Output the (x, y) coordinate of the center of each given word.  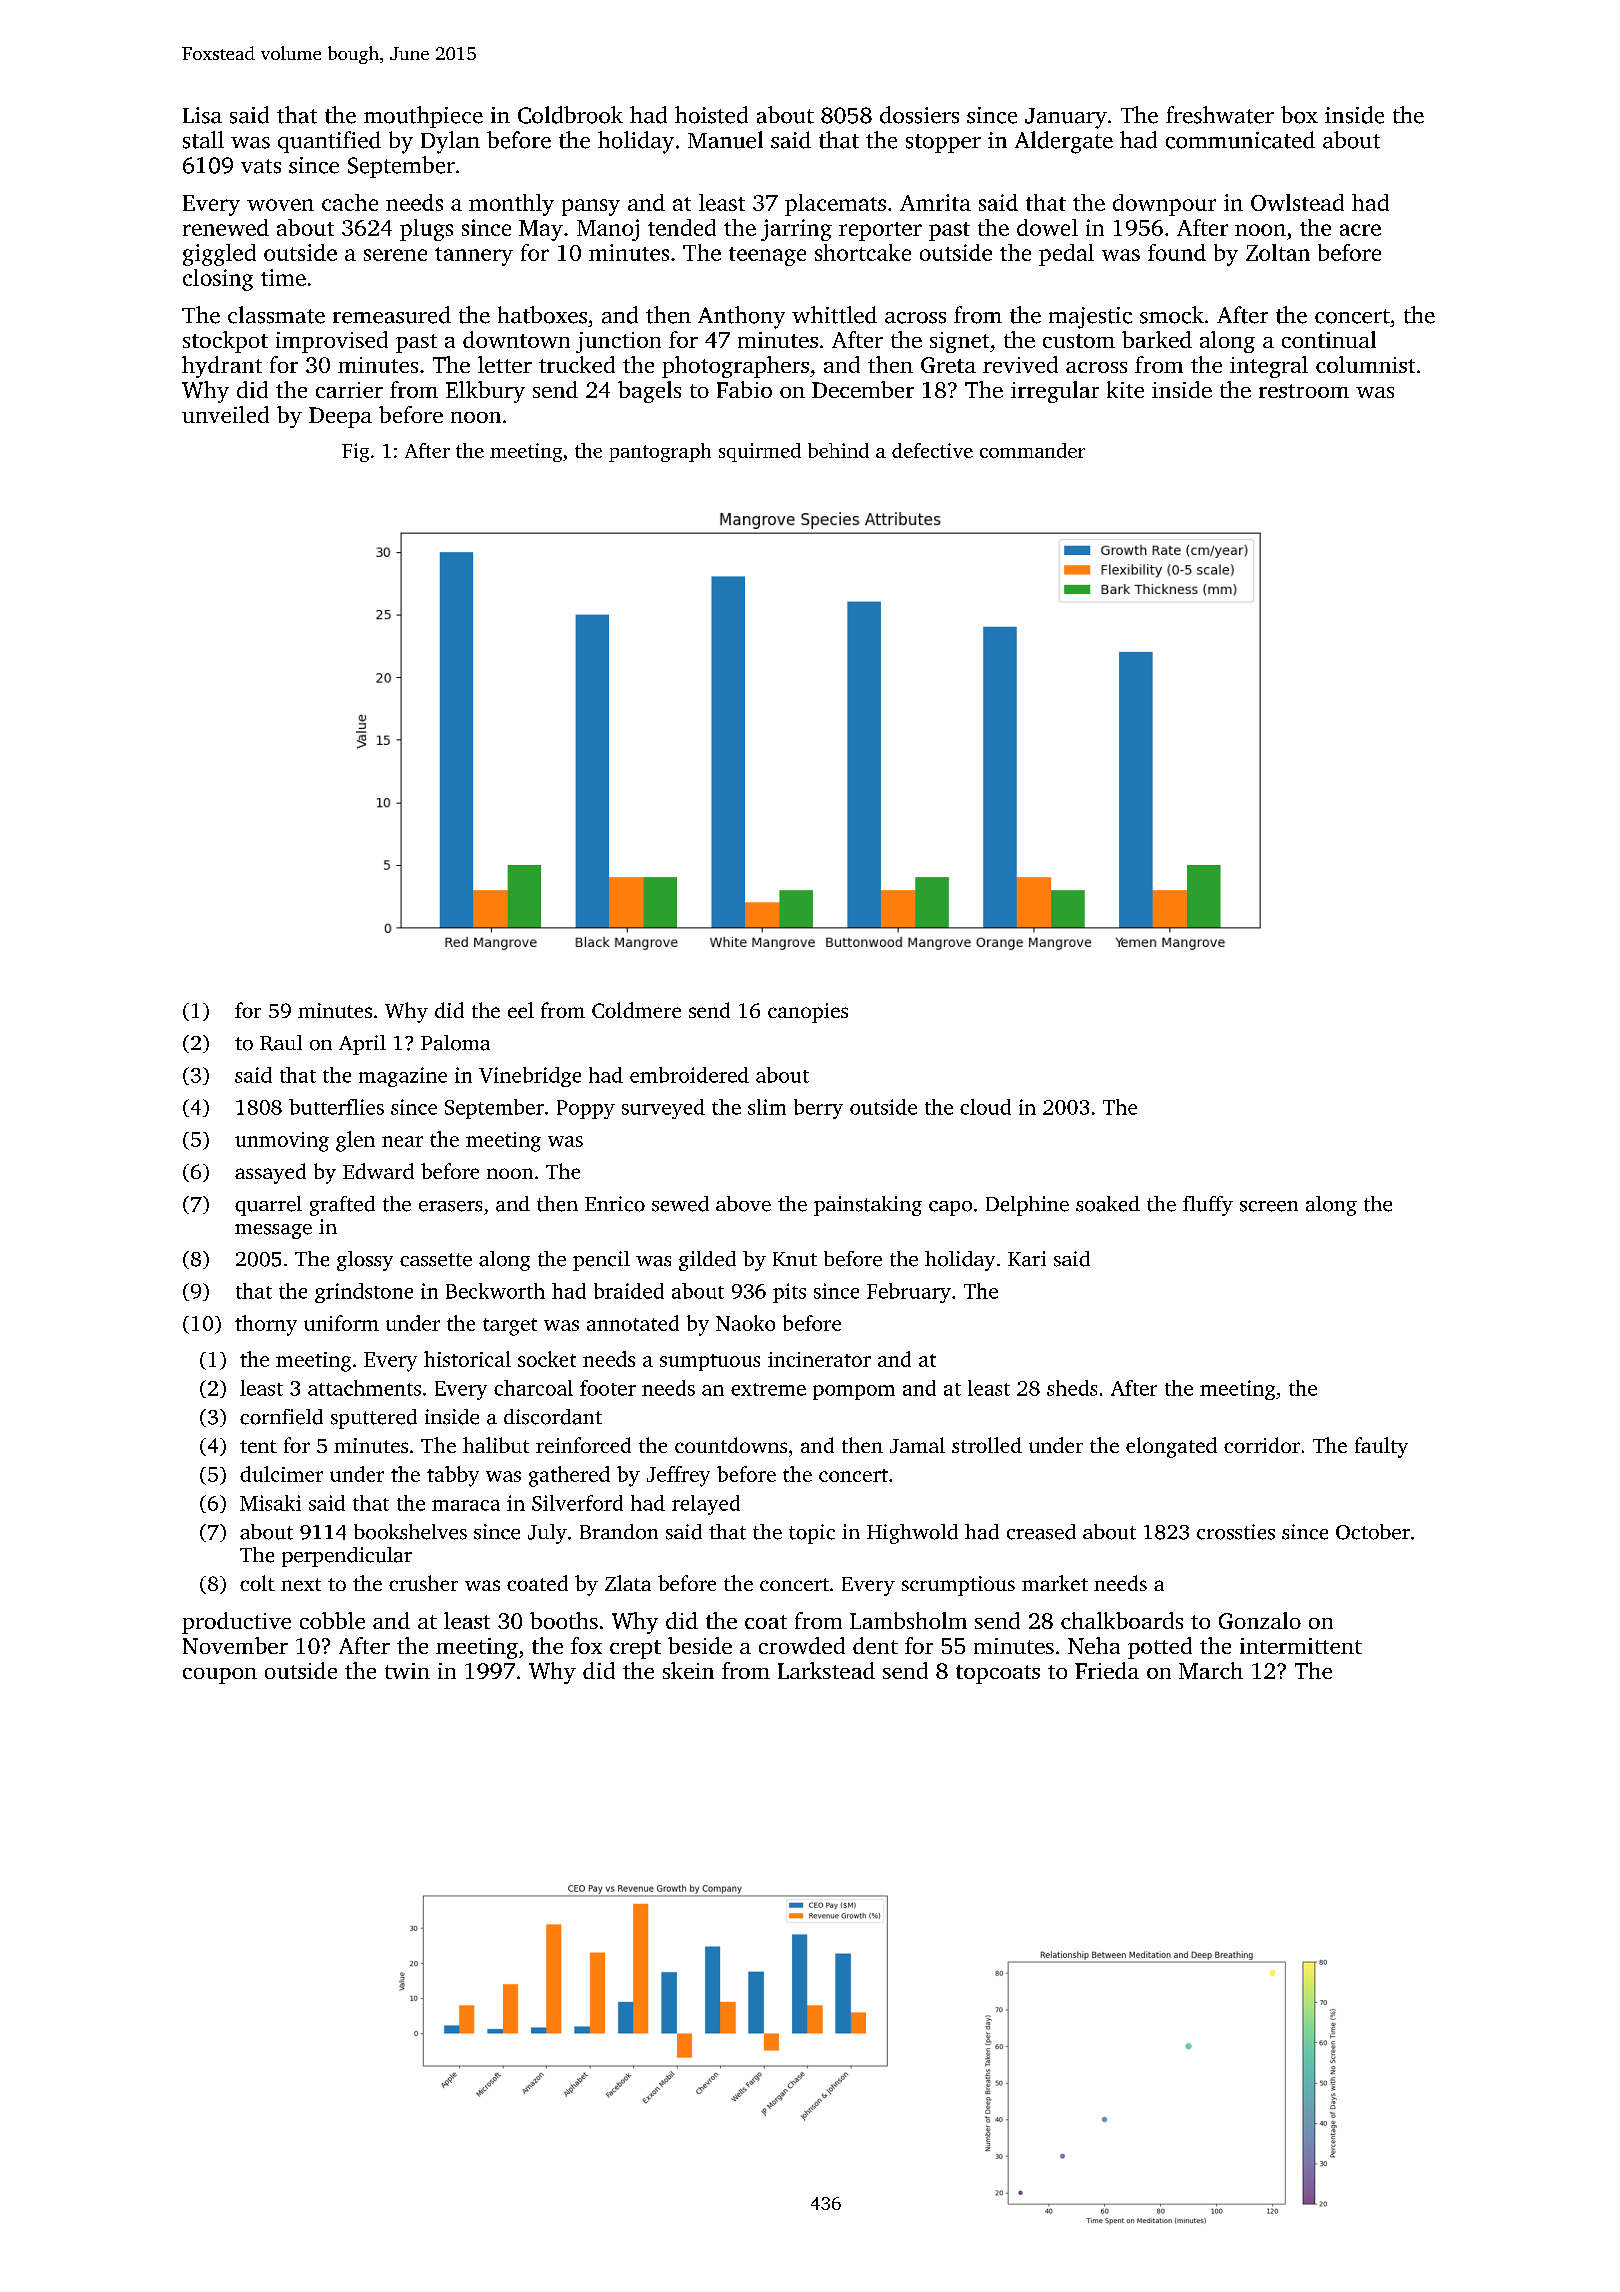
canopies (808, 1013)
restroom (1304, 391)
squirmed (760, 452)
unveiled (225, 414)
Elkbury (485, 392)
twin (407, 1671)
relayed (706, 1505)
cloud (985, 1107)
